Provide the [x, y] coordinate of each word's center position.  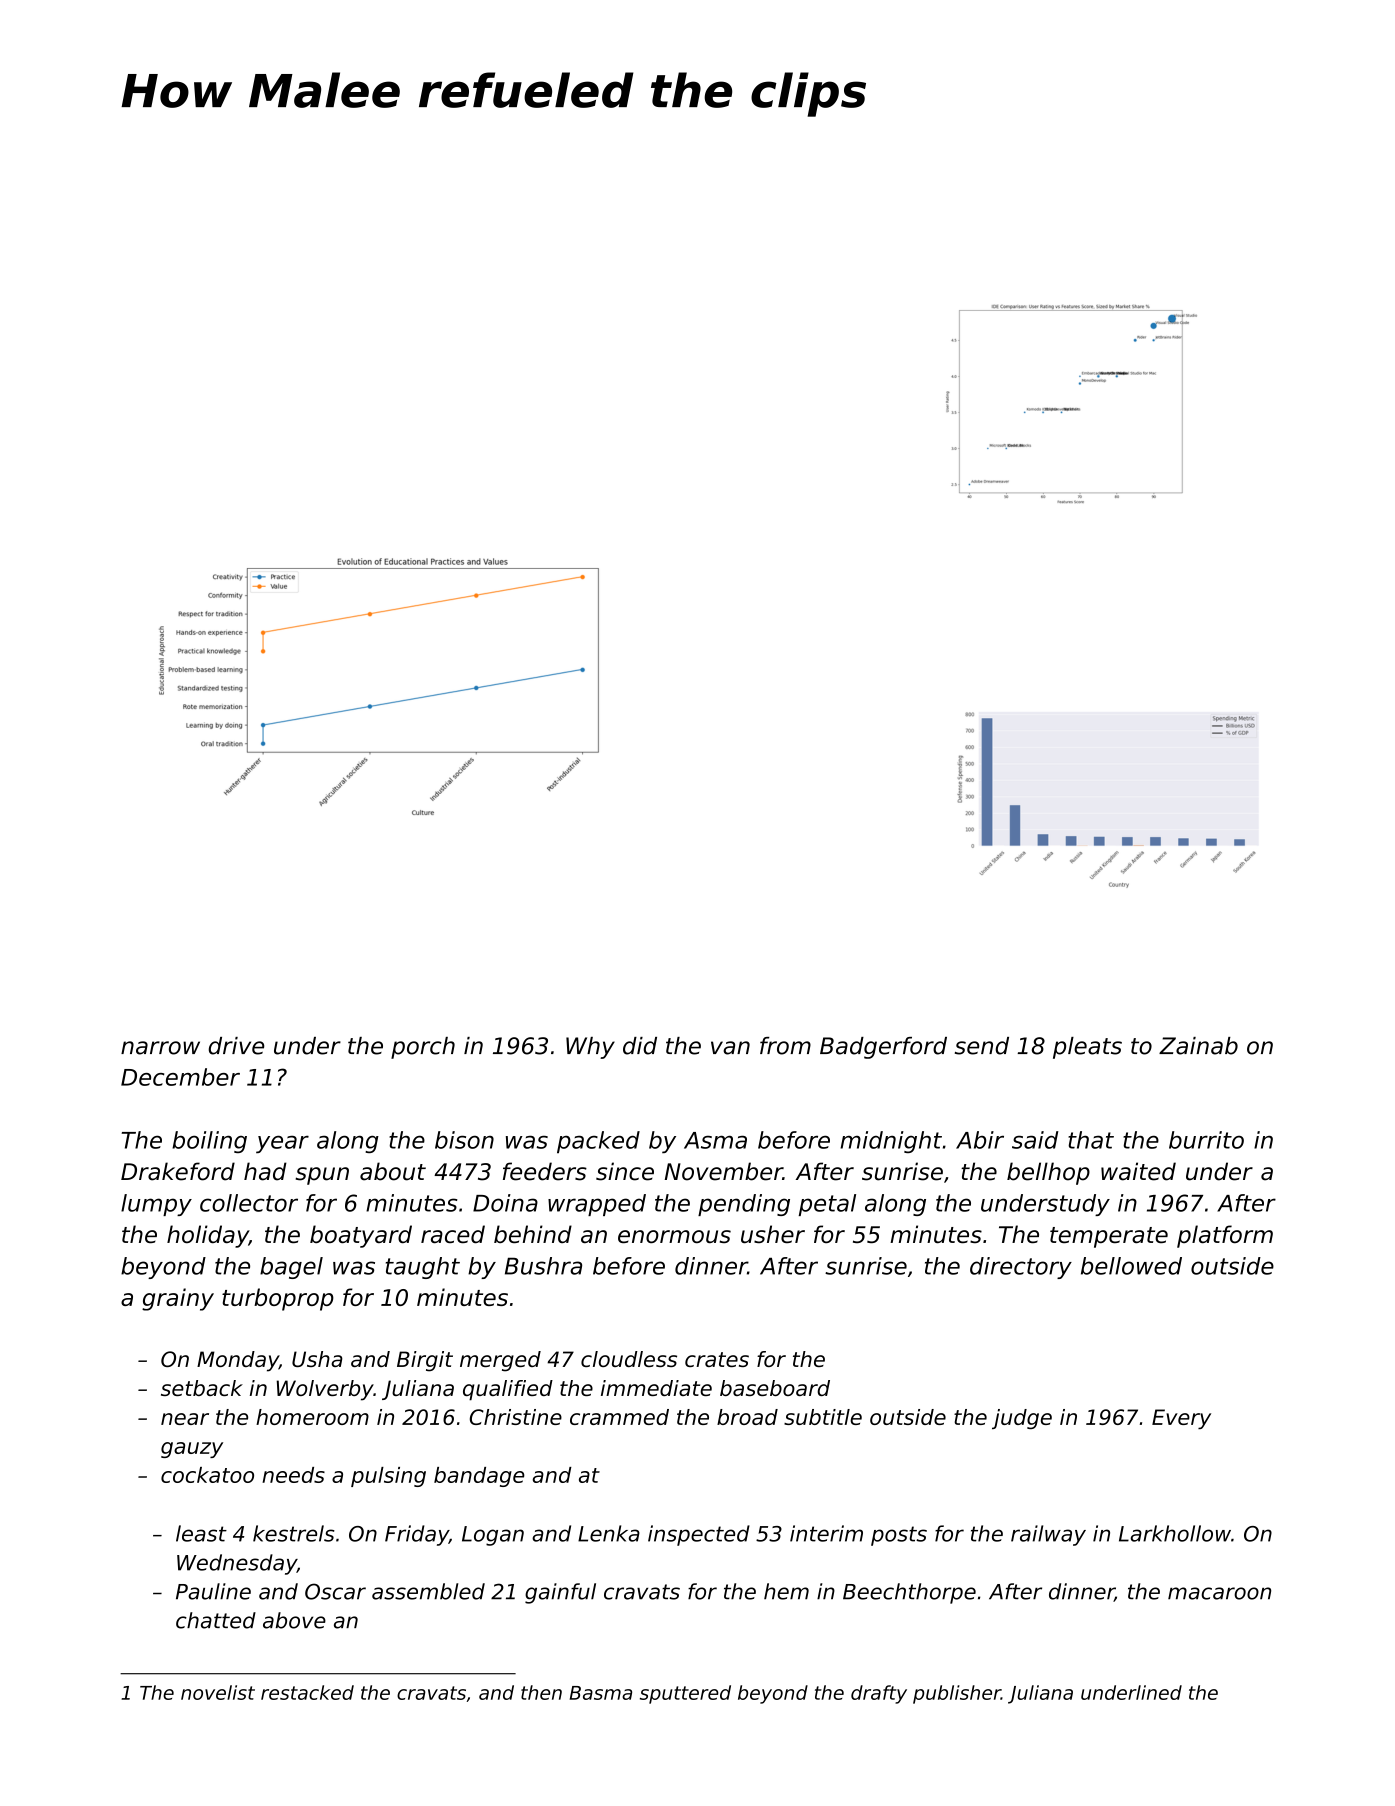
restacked [307, 1692]
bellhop [1048, 1173]
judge [1022, 1419]
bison [464, 1140]
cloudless [629, 1359]
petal [827, 1205]
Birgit [425, 1361]
